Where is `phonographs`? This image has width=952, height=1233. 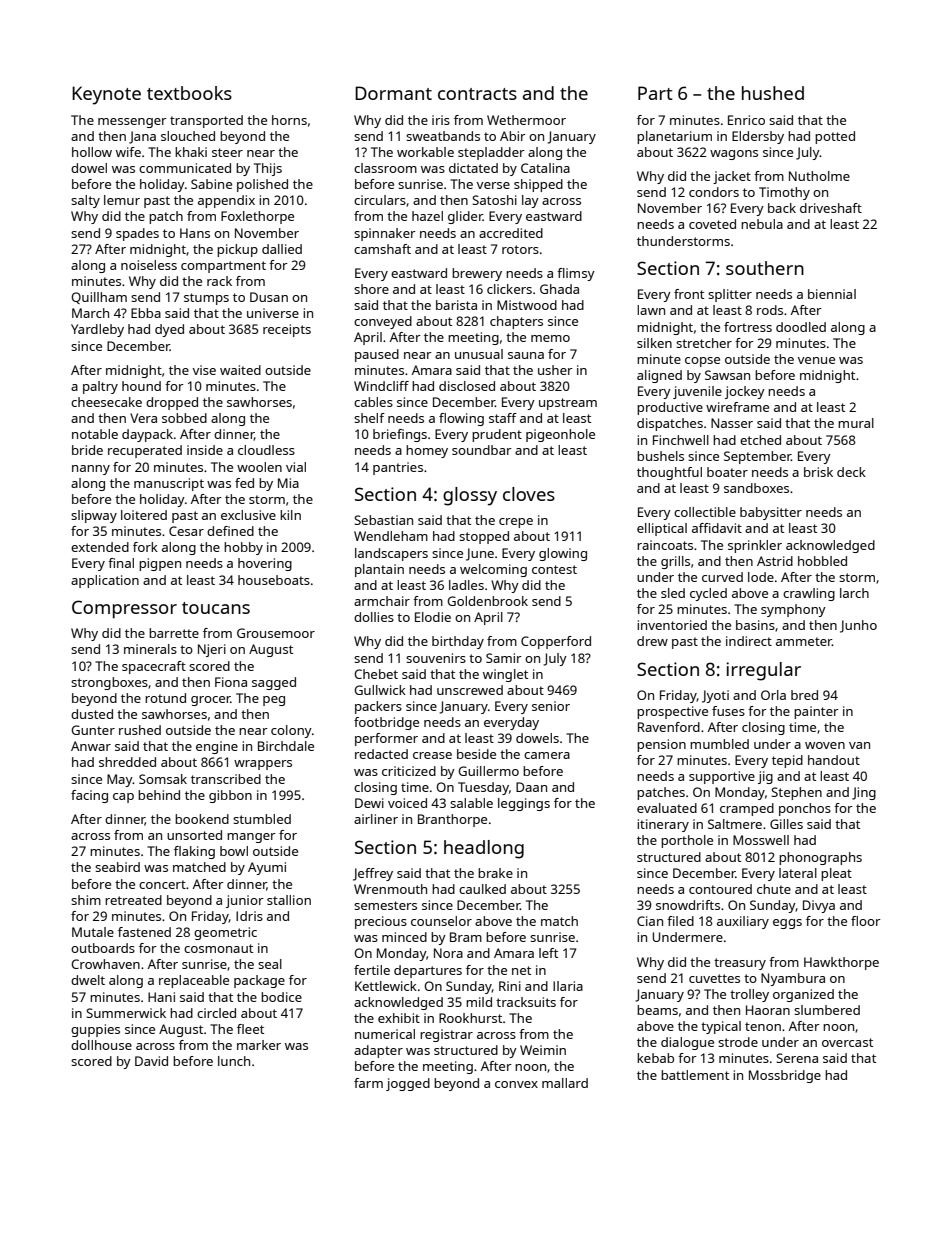 phonographs is located at coordinates (820, 858).
